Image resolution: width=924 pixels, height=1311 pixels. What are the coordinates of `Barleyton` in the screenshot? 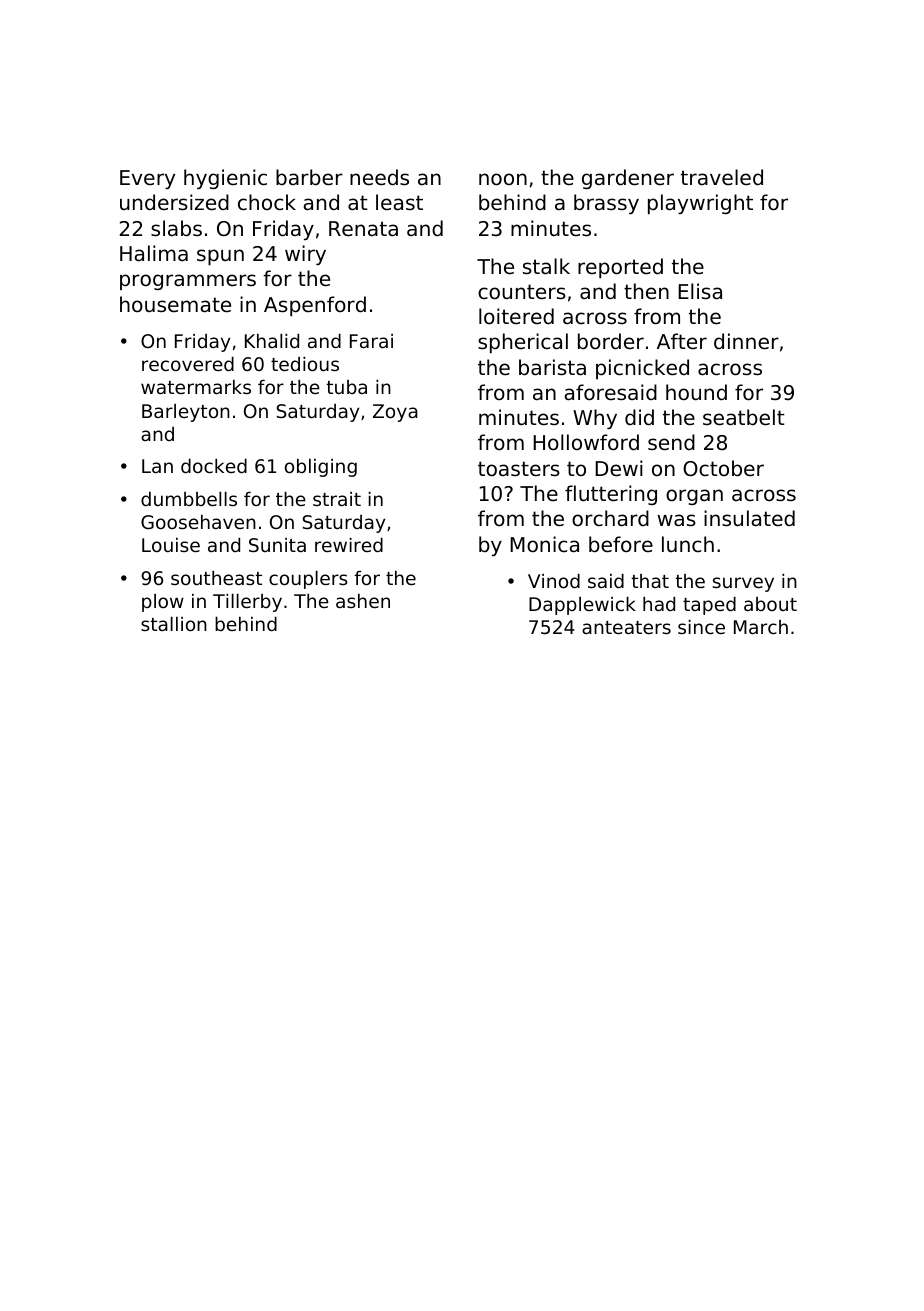 It's located at (186, 413).
